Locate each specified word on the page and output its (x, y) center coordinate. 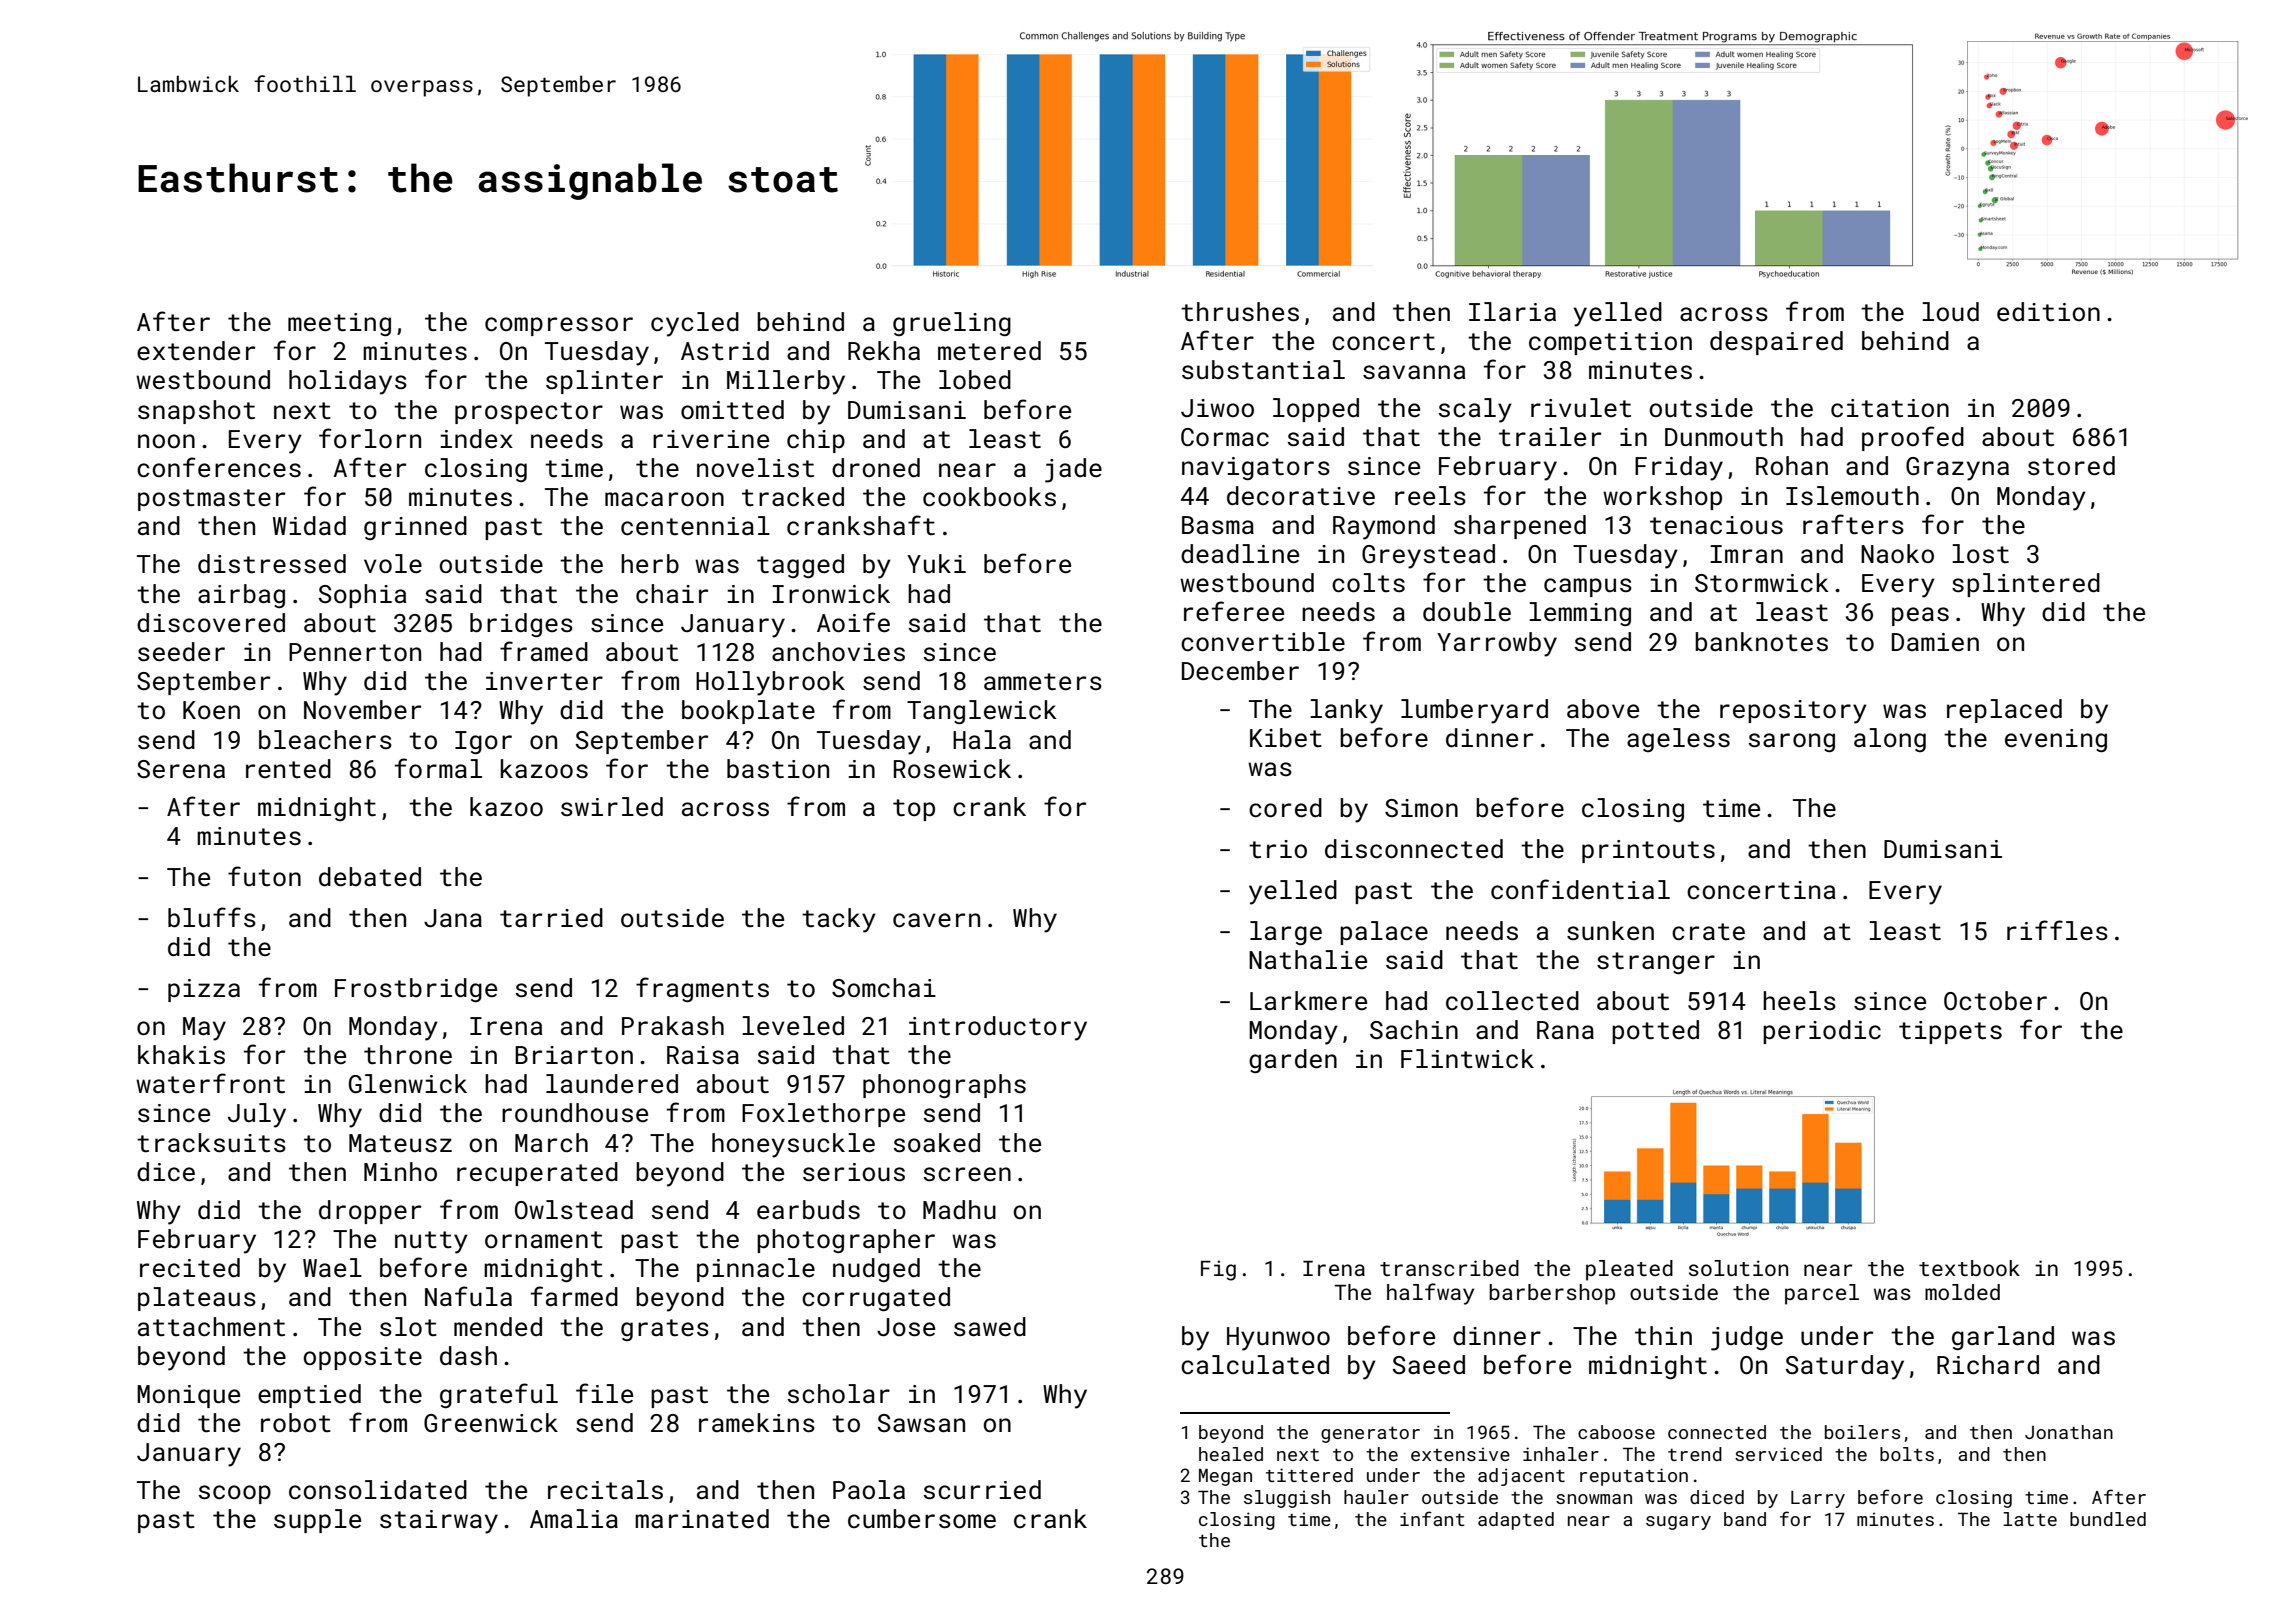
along (1890, 740)
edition (2048, 312)
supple (317, 1521)
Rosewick (952, 769)
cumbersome (922, 1519)
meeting (339, 324)
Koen (211, 710)
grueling (952, 324)
